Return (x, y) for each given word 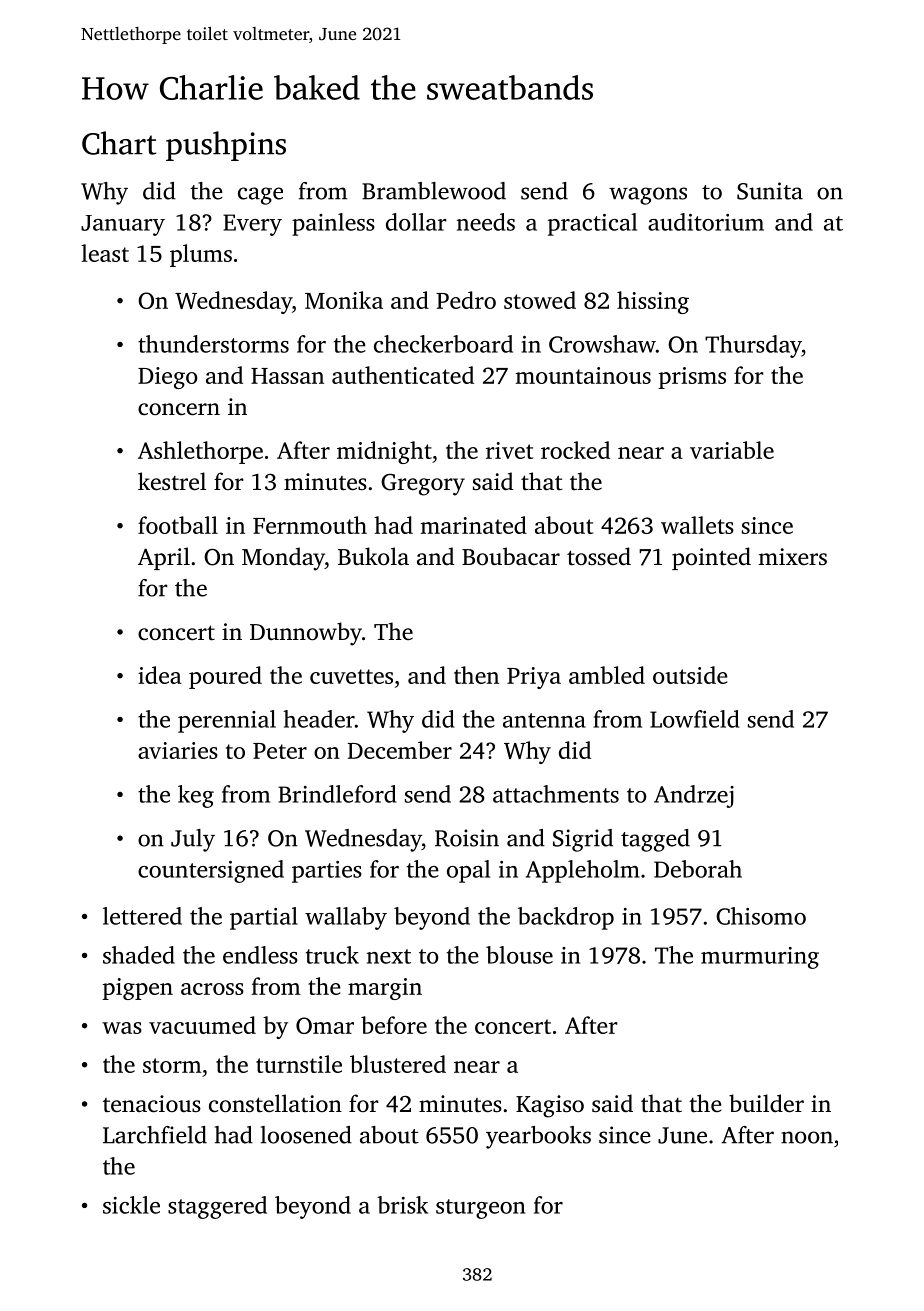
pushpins (226, 146)
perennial (227, 721)
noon (807, 1137)
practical (592, 224)
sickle (131, 1205)
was (122, 1028)
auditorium (706, 222)
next (389, 956)
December (400, 750)
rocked (575, 450)
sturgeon (480, 1209)
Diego (168, 378)
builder (766, 1103)
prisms (692, 378)
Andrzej (694, 796)
